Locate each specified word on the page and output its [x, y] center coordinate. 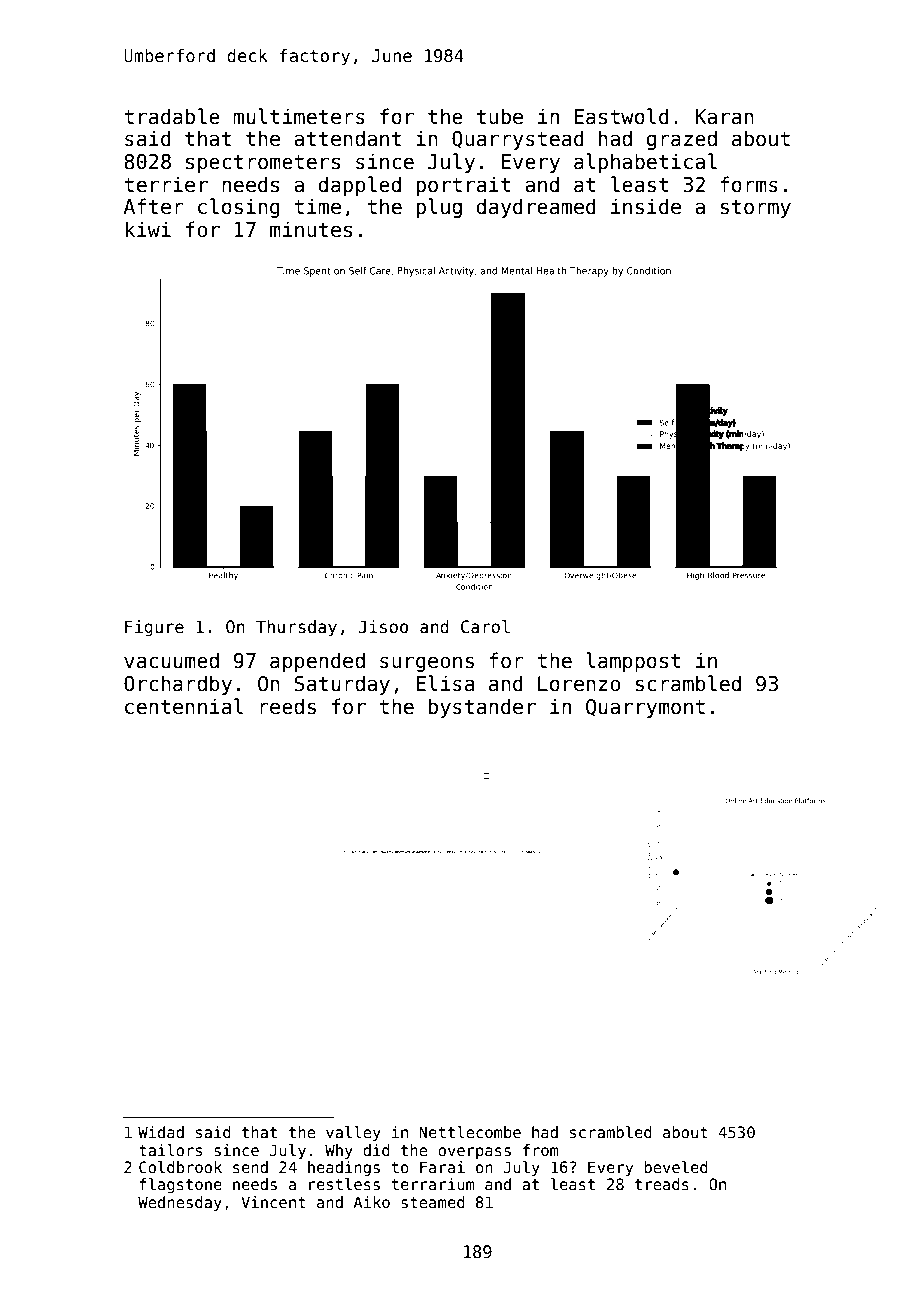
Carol [485, 627]
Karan [724, 117]
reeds [288, 706]
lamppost [633, 662]
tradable [172, 116]
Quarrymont [645, 708]
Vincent [273, 1202]
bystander [482, 708]
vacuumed [171, 660]
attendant [347, 138]
